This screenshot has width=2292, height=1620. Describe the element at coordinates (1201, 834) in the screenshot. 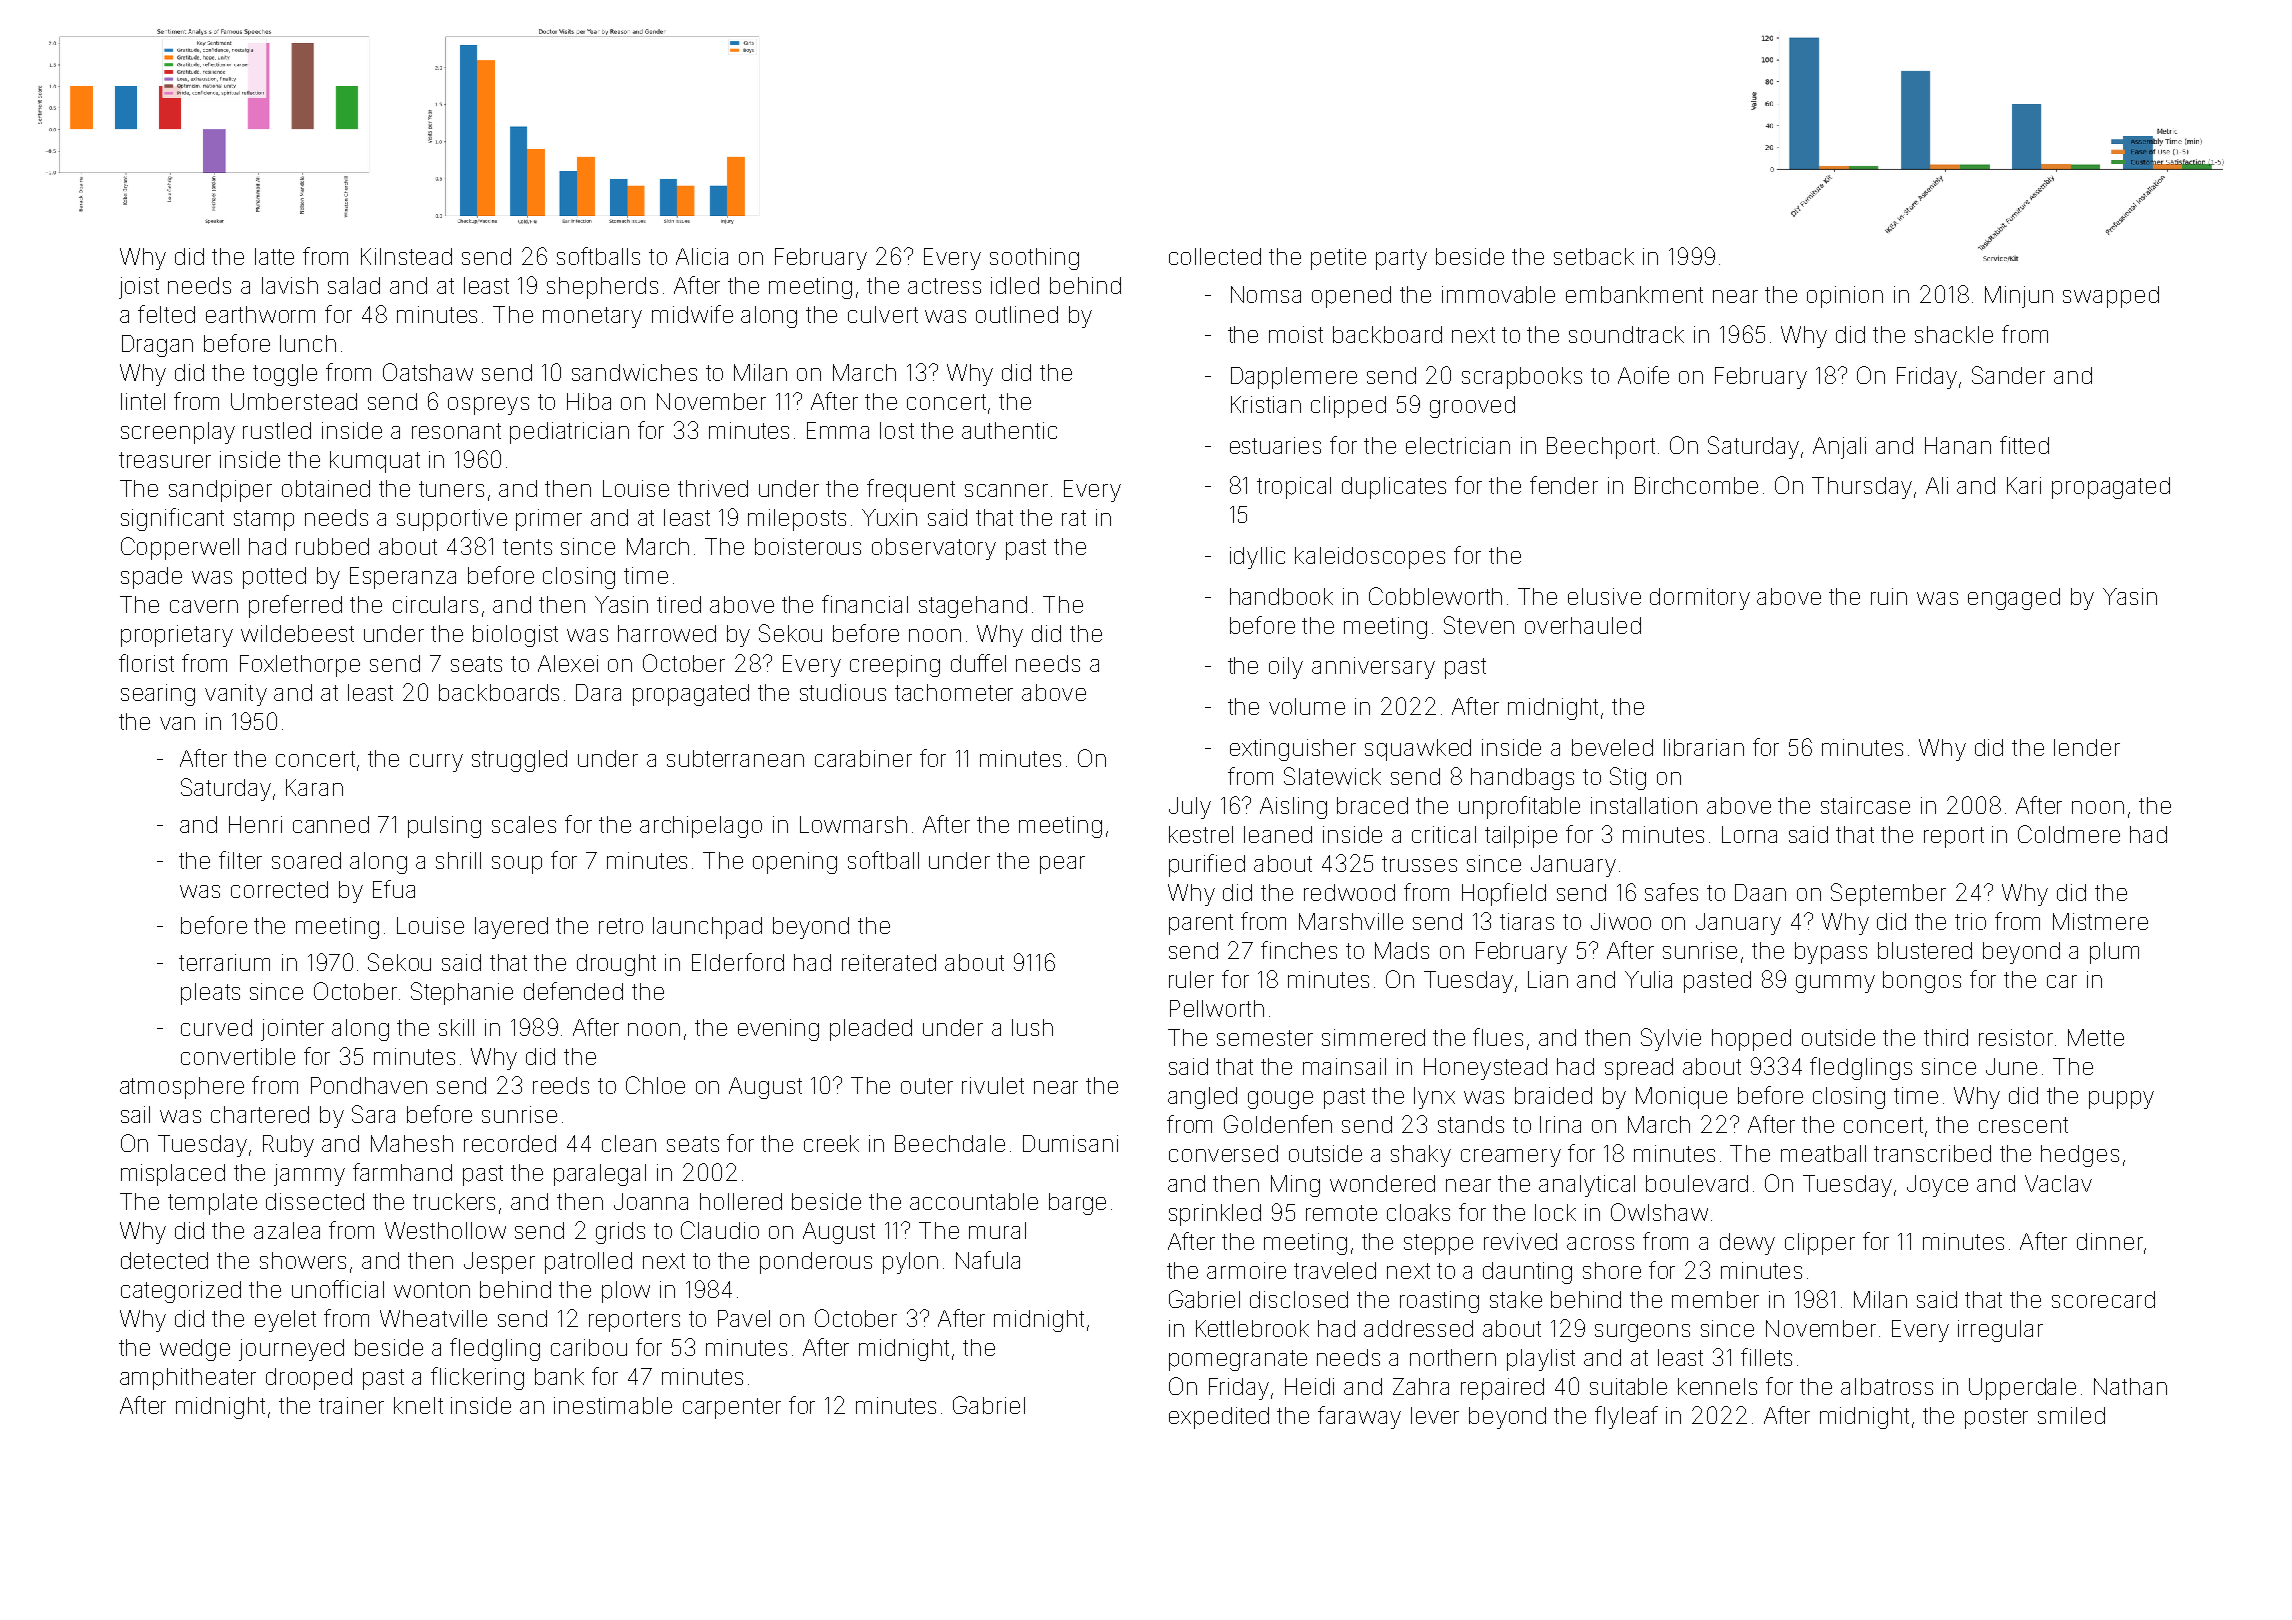

I see `kestrel` at that location.
